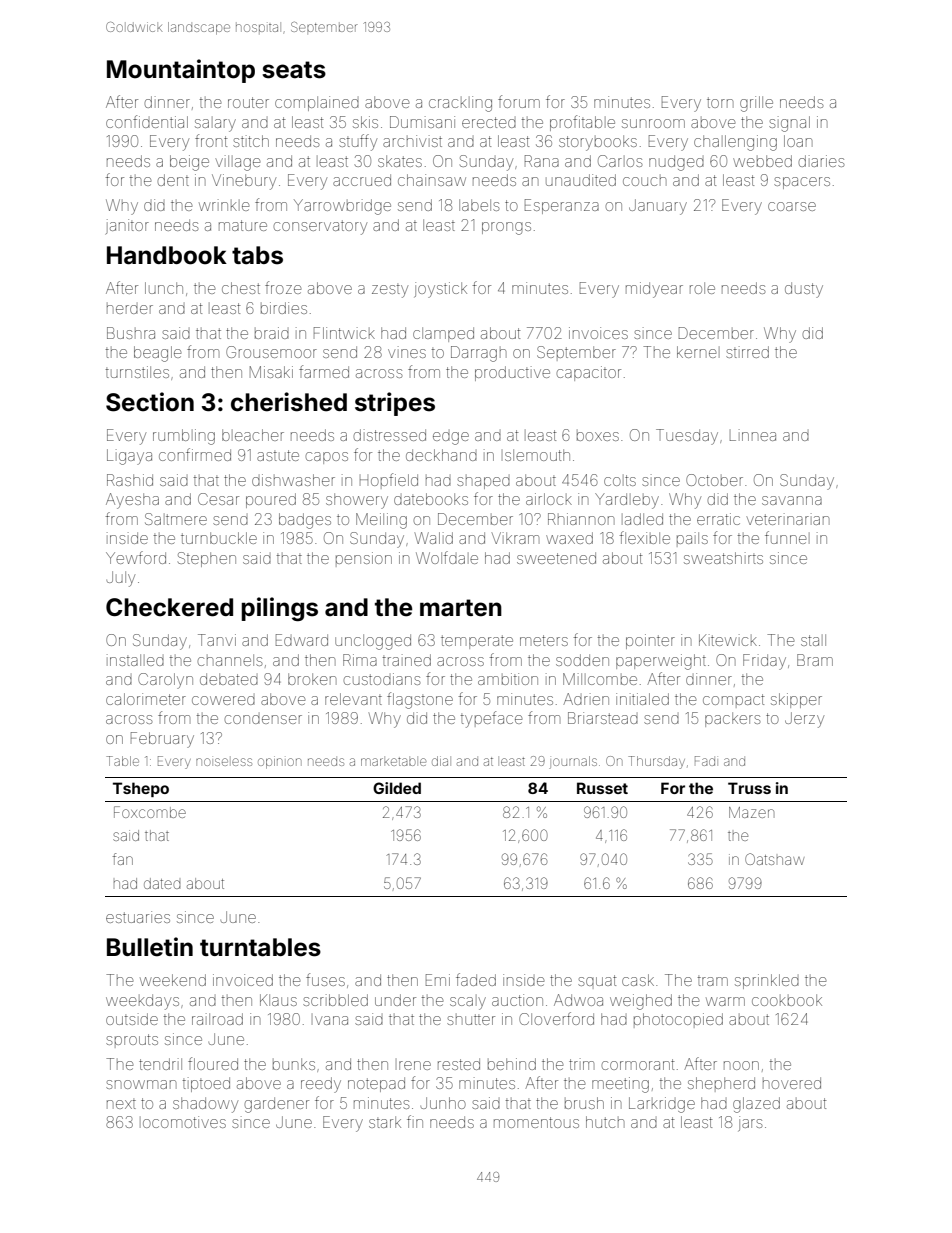  Describe the element at coordinates (713, 981) in the page. I see `tram` at that location.
